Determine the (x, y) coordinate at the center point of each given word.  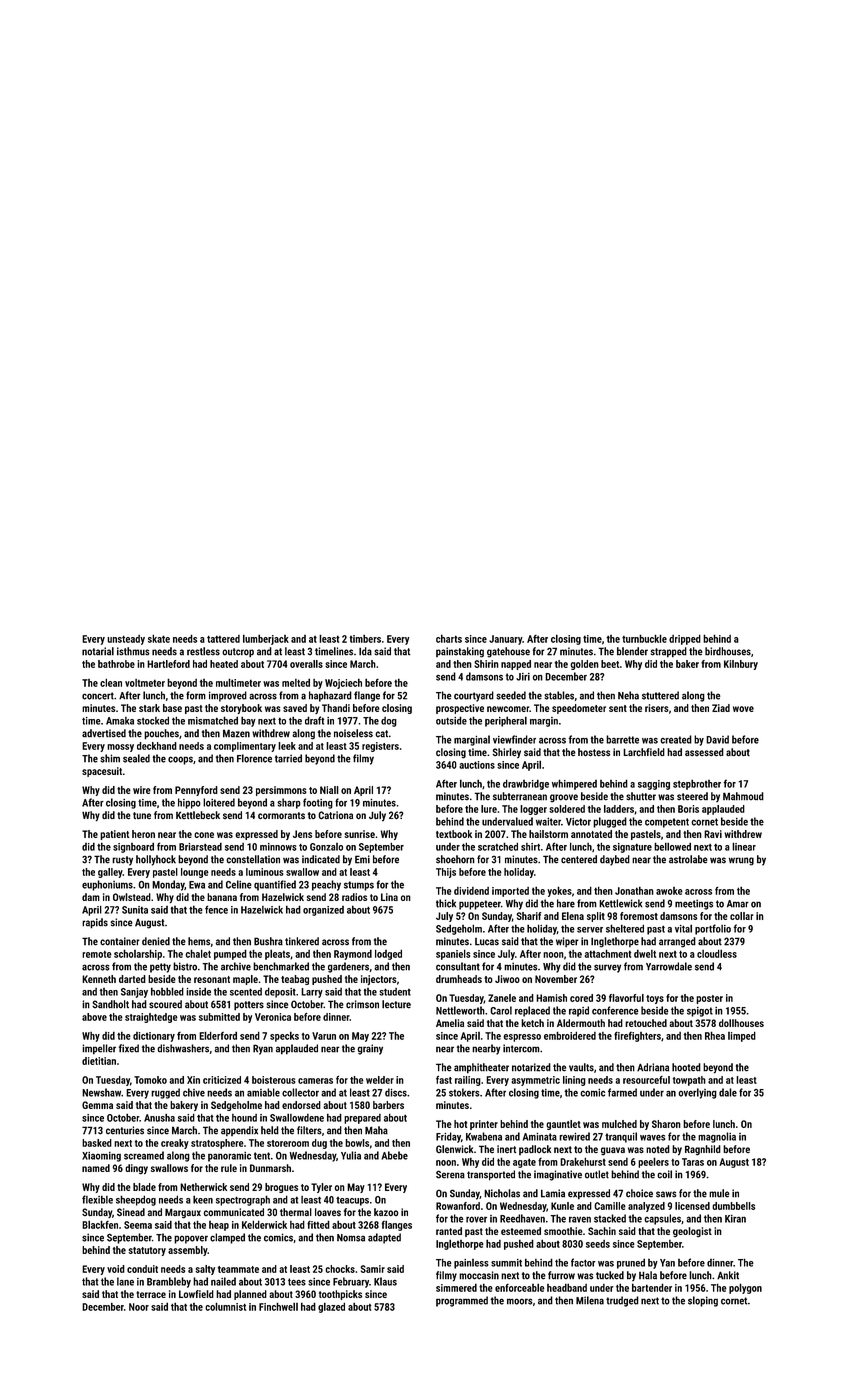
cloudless (717, 953)
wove (743, 709)
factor (583, 1262)
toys (655, 999)
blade (144, 1187)
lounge (195, 873)
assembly (187, 1251)
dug (319, 1144)
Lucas (487, 942)
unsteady (126, 640)
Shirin (486, 664)
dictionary (154, 1037)
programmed (462, 1301)
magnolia (717, 1137)
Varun (324, 1036)
